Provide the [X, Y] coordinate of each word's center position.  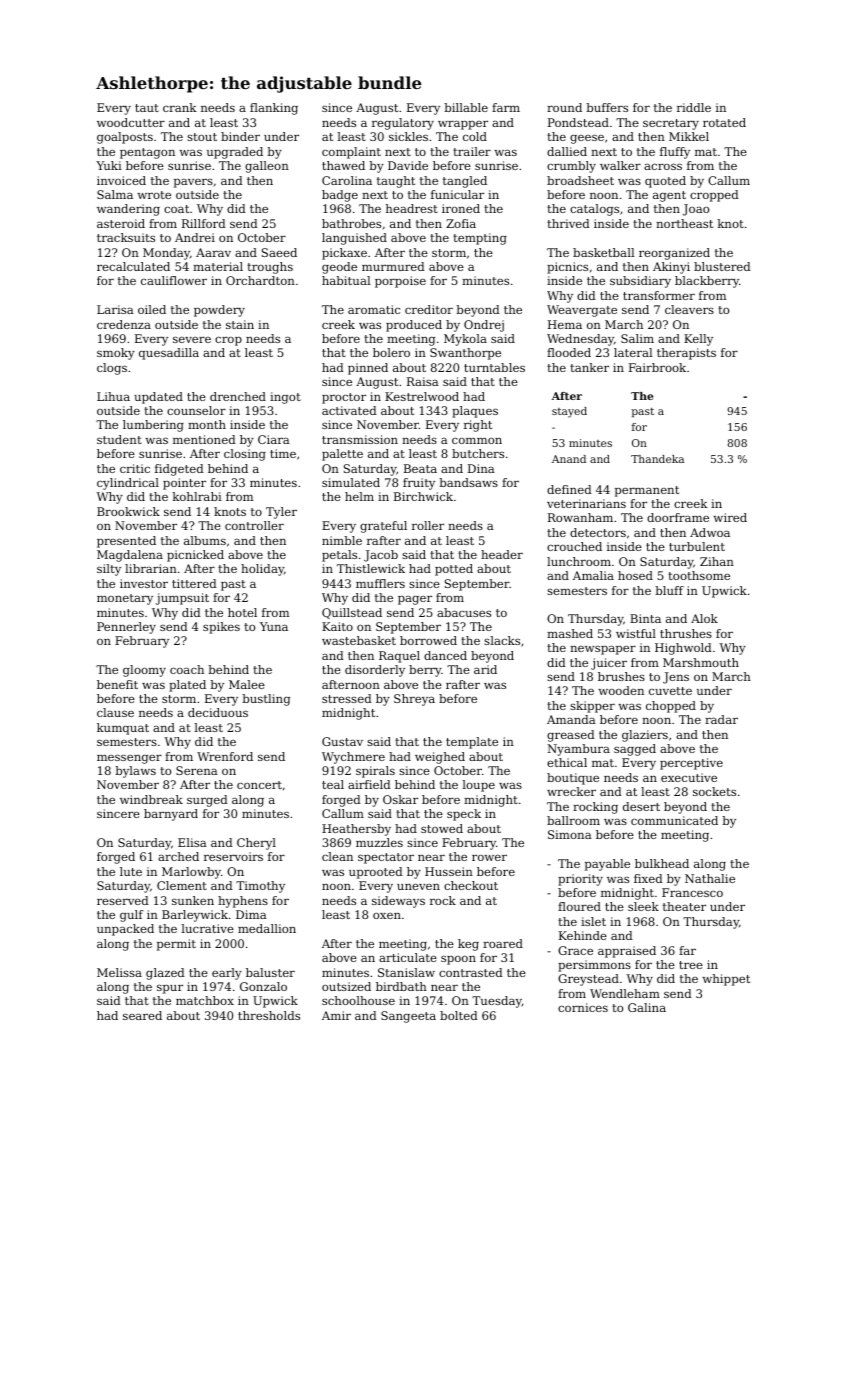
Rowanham [580, 517]
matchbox [205, 1000]
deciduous [218, 712]
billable [466, 107]
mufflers [380, 583]
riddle [694, 107]
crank [180, 107]
